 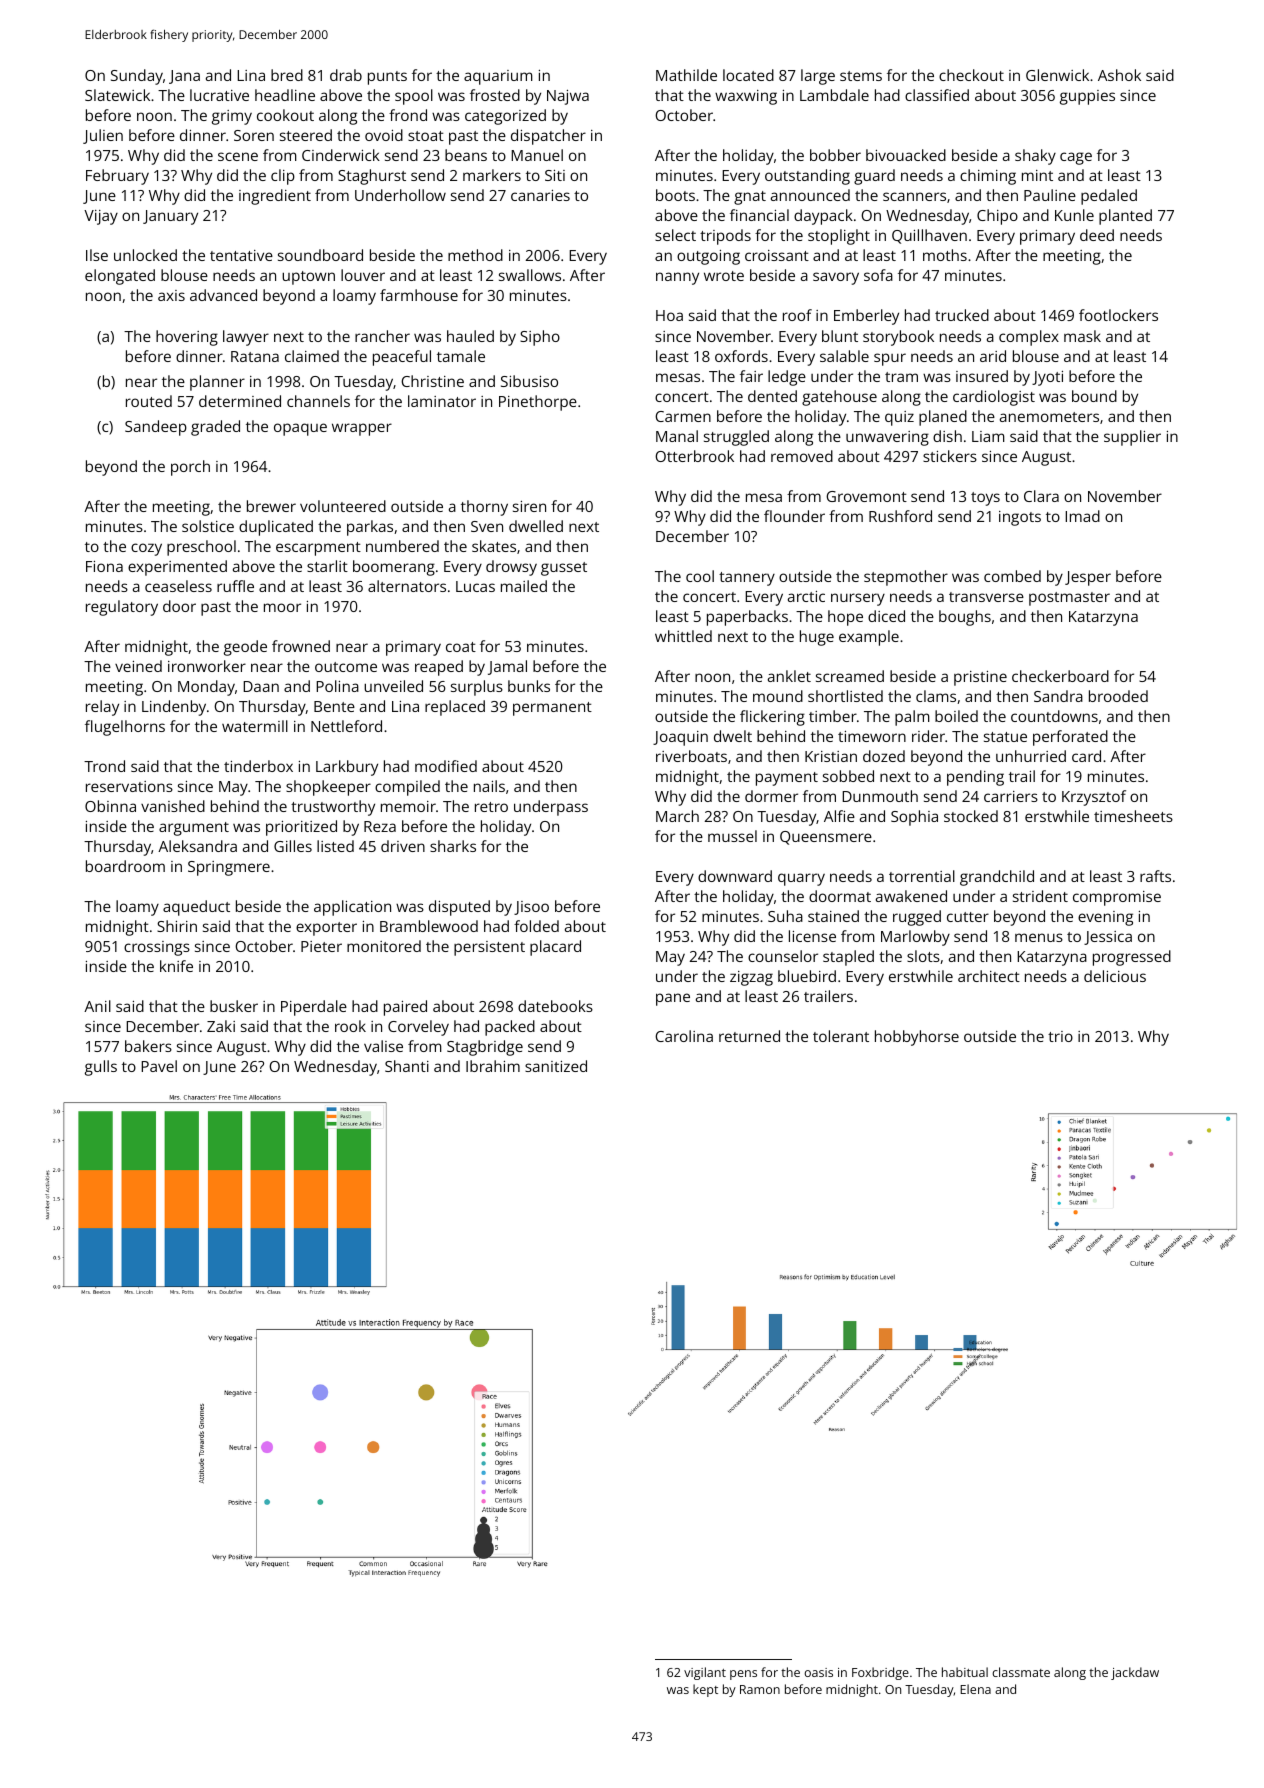 What do you see at coordinates (97, 1006) in the page?
I see `Anil` at bounding box center [97, 1006].
